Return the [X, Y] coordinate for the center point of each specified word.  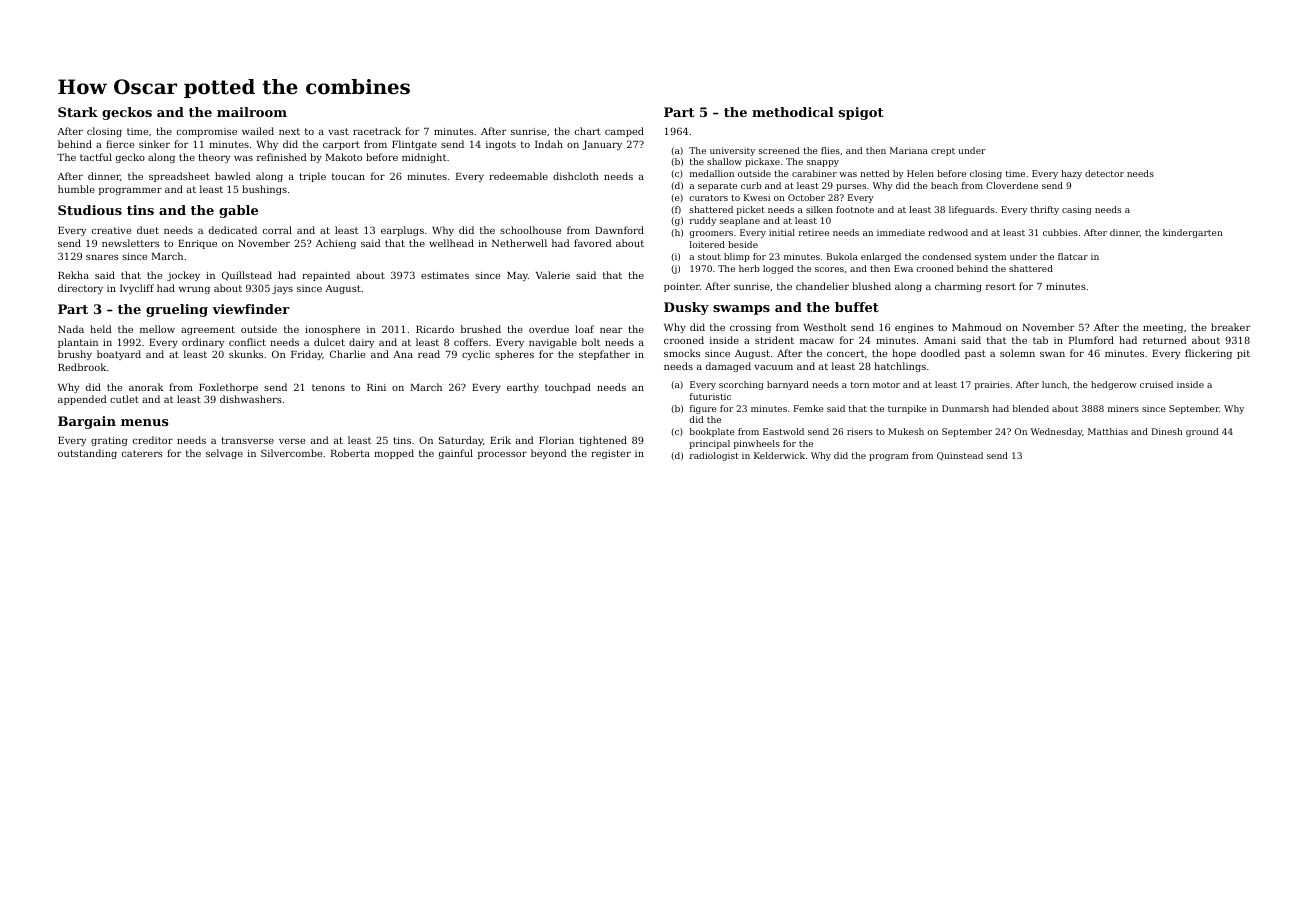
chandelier [822, 286]
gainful [456, 454]
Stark [78, 112]
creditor [153, 440]
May [517, 276]
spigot [861, 113]
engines [914, 328]
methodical [793, 112]
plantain [78, 343]
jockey [183, 276]
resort [1001, 286]
